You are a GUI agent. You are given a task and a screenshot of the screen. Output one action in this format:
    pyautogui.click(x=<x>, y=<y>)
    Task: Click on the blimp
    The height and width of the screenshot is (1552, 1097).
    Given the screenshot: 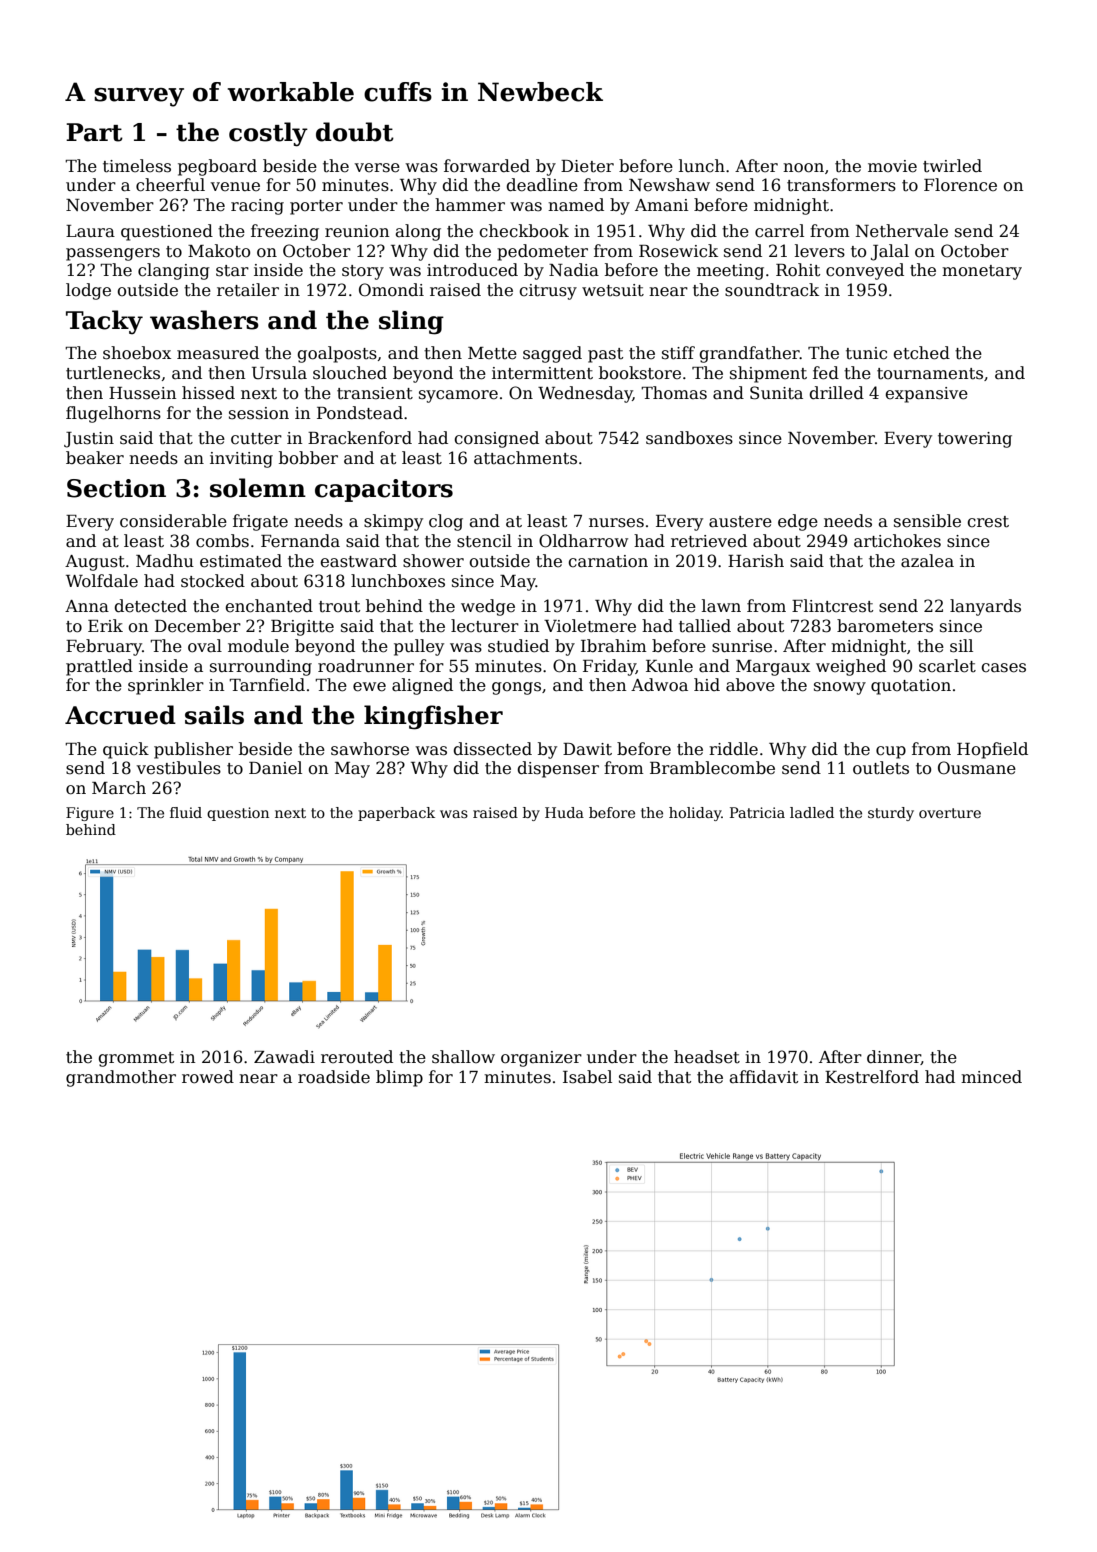 What is the action you would take?
    pyautogui.click(x=399, y=1078)
